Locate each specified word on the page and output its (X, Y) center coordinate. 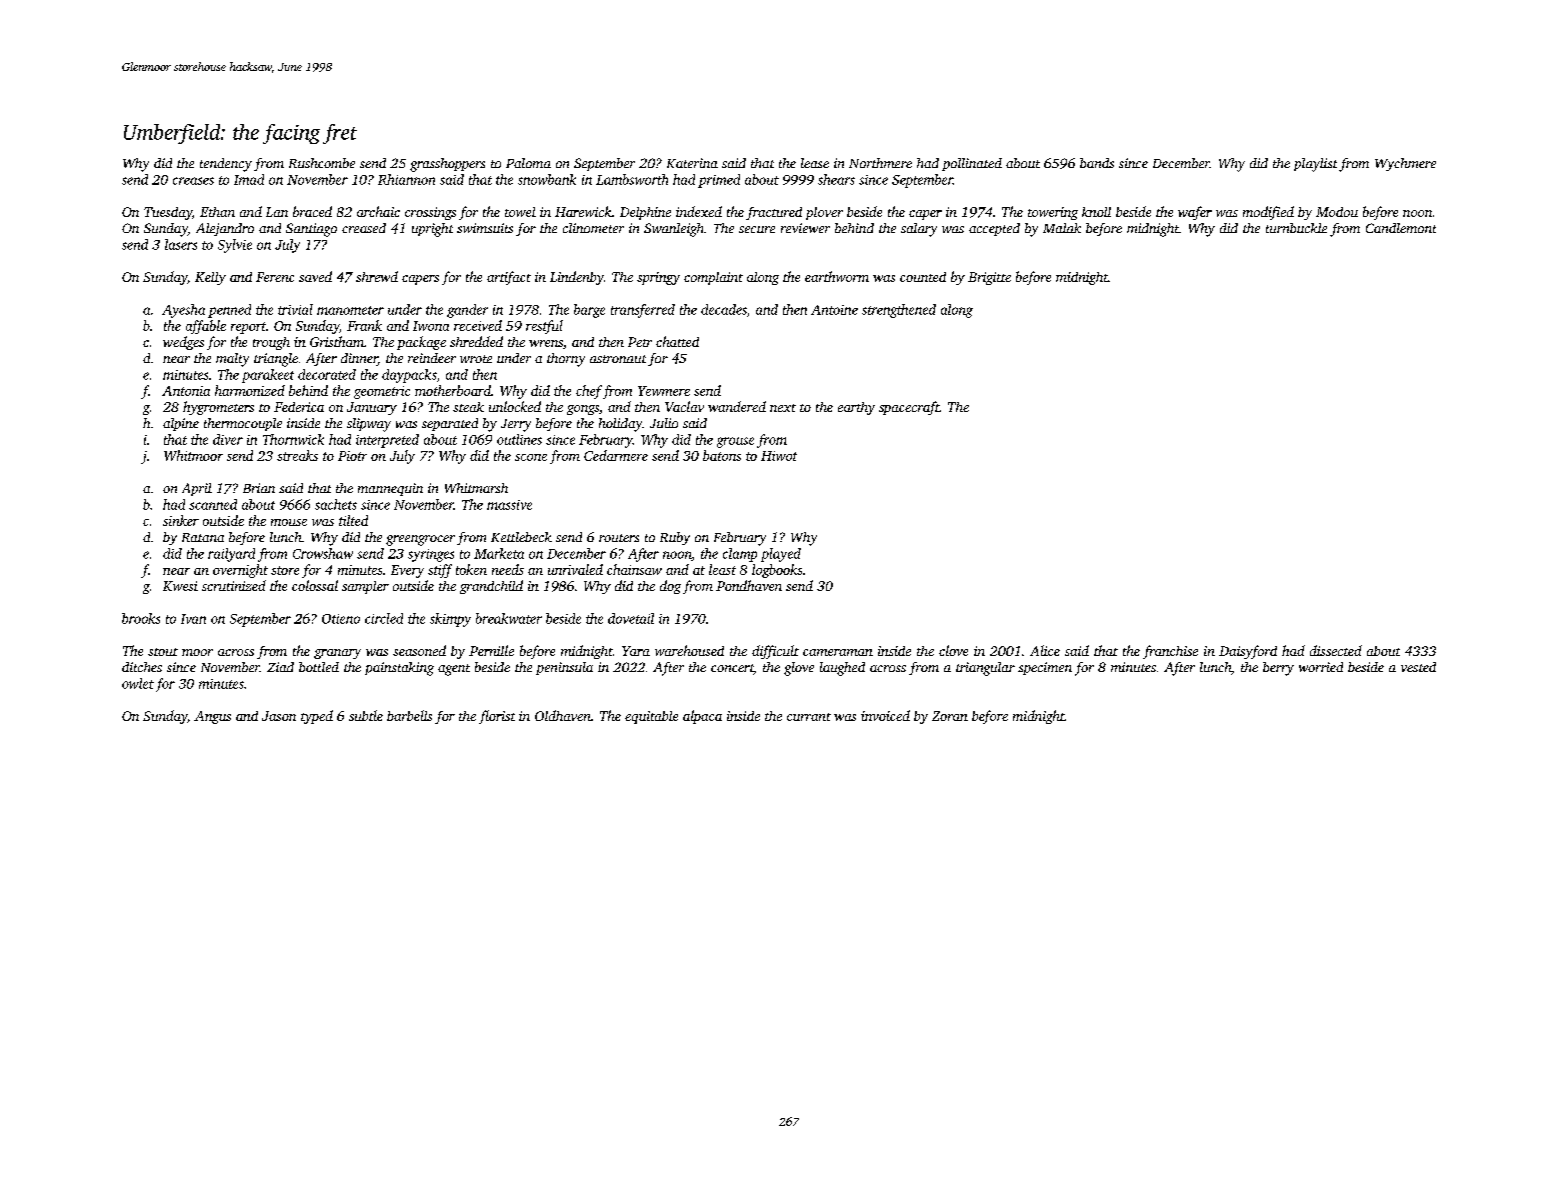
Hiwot (779, 456)
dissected (1336, 650)
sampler (365, 587)
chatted (677, 341)
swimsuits (485, 228)
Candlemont (1401, 228)
